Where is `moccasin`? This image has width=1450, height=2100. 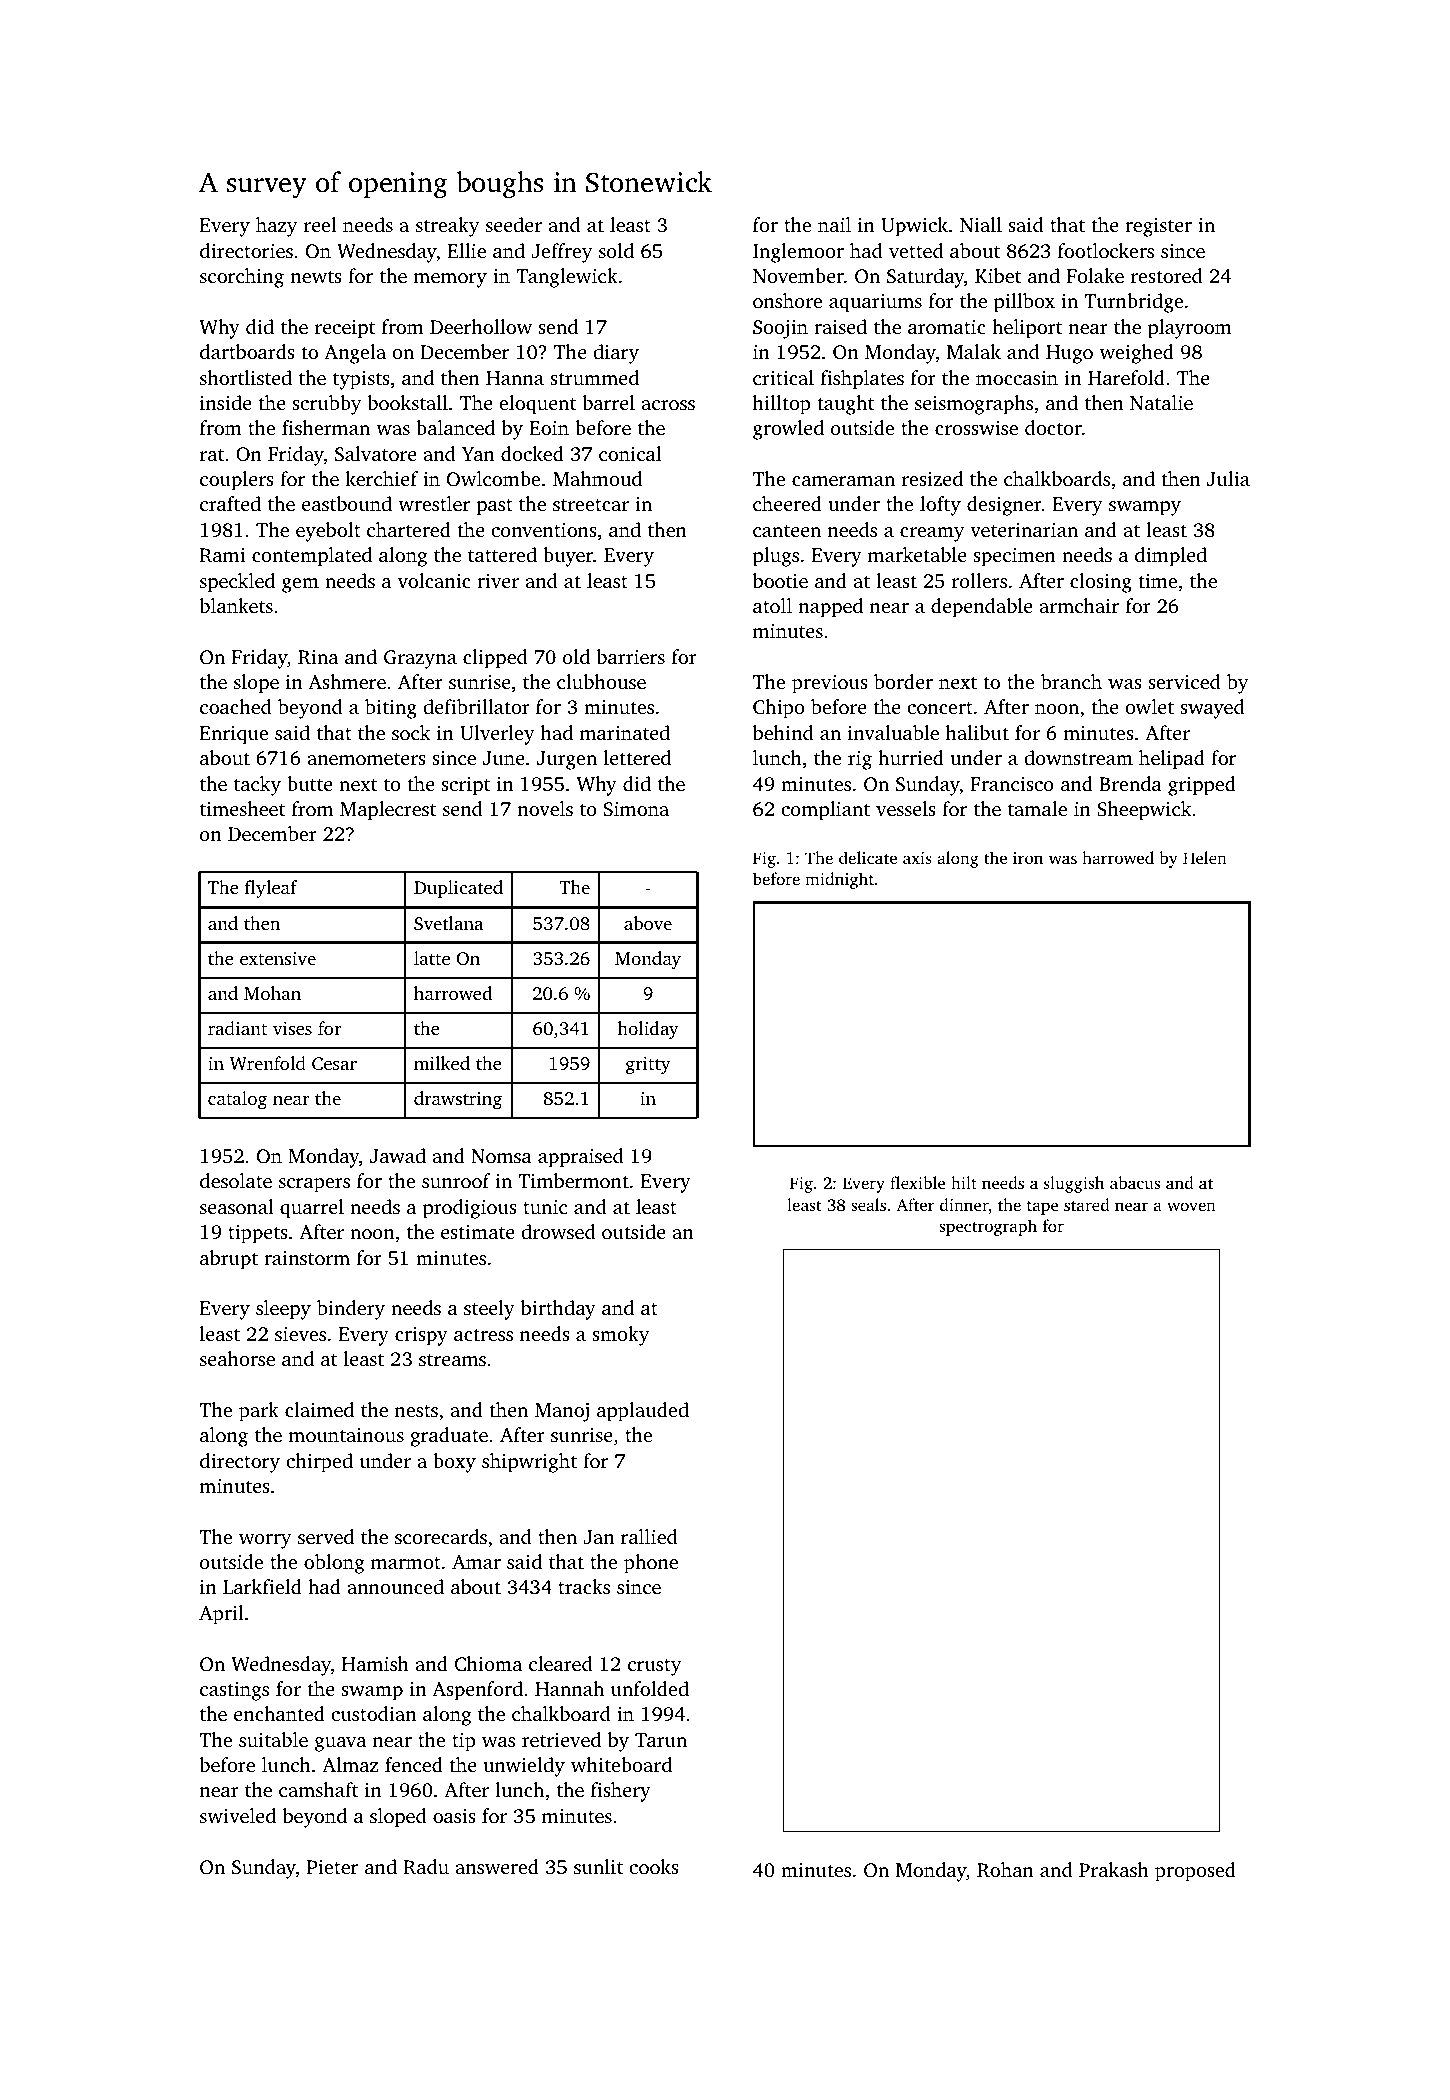
moccasin is located at coordinates (1017, 378).
